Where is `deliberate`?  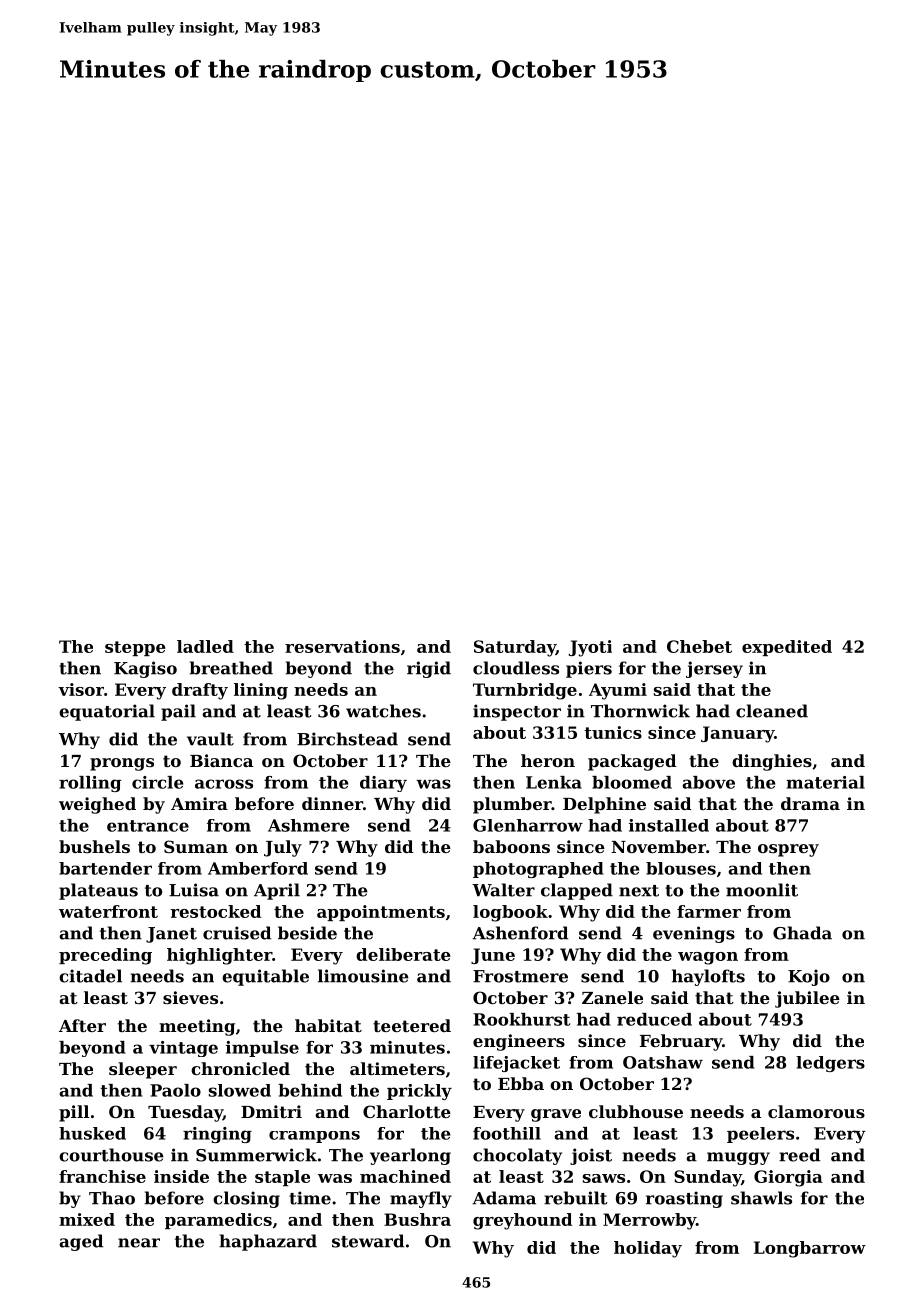 deliberate is located at coordinates (403, 954).
